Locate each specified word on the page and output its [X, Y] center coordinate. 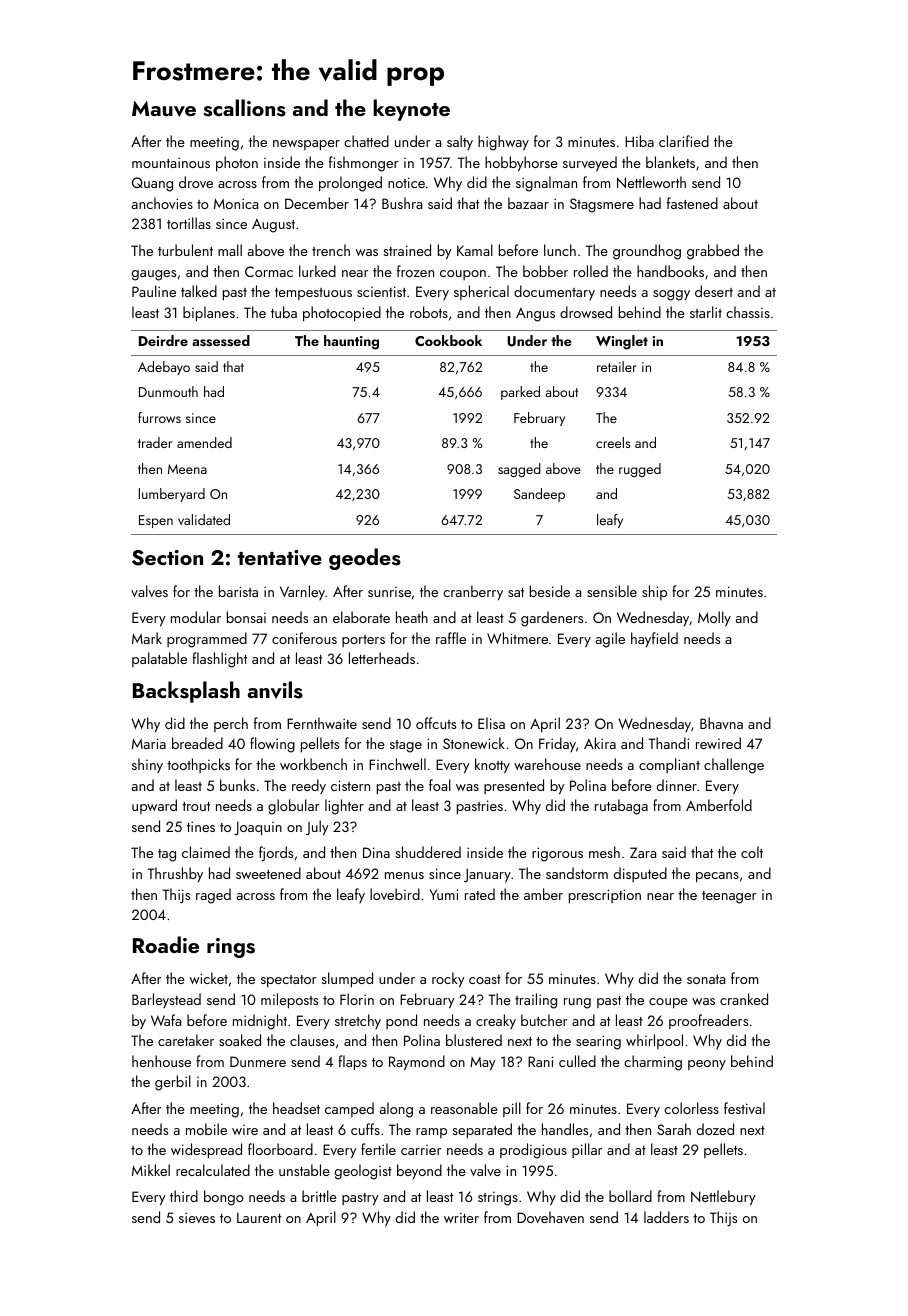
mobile [206, 1129]
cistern [350, 785]
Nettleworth [651, 182]
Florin [357, 999]
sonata [706, 979]
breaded [197, 743]
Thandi [668, 743]
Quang [152, 184]
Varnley [302, 592]
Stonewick [474, 743]
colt [752, 852]
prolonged [350, 184]
